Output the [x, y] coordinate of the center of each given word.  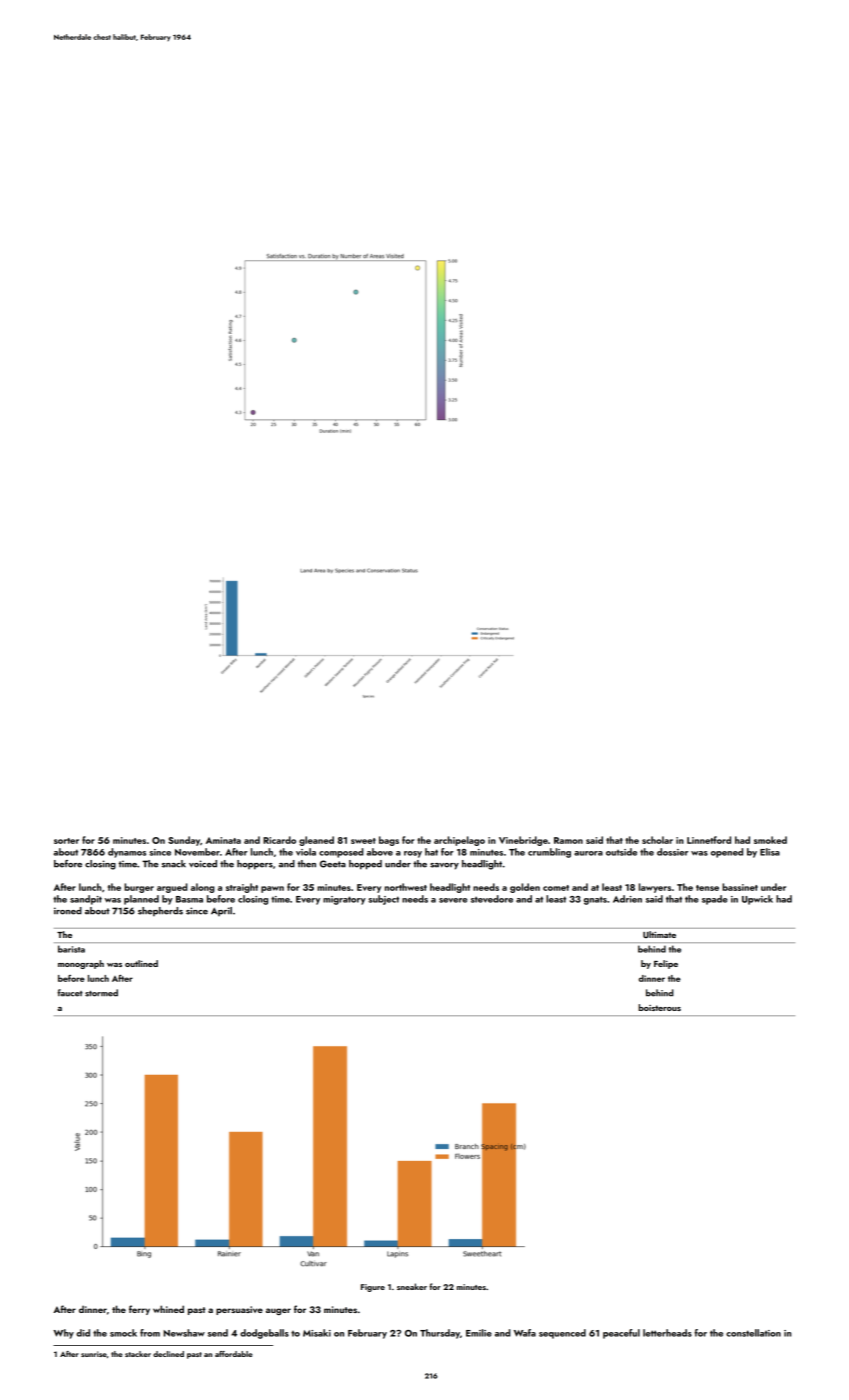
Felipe [666, 964]
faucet [70, 993]
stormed [101, 993]
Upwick [757, 900]
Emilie [479, 1333]
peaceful [621, 1334]
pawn [272, 889]
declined [168, 1354]
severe [453, 900]
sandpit [86, 900]
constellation [753, 1333]
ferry [139, 1310]
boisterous [660, 1007]
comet [556, 888]
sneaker [412, 1286]
